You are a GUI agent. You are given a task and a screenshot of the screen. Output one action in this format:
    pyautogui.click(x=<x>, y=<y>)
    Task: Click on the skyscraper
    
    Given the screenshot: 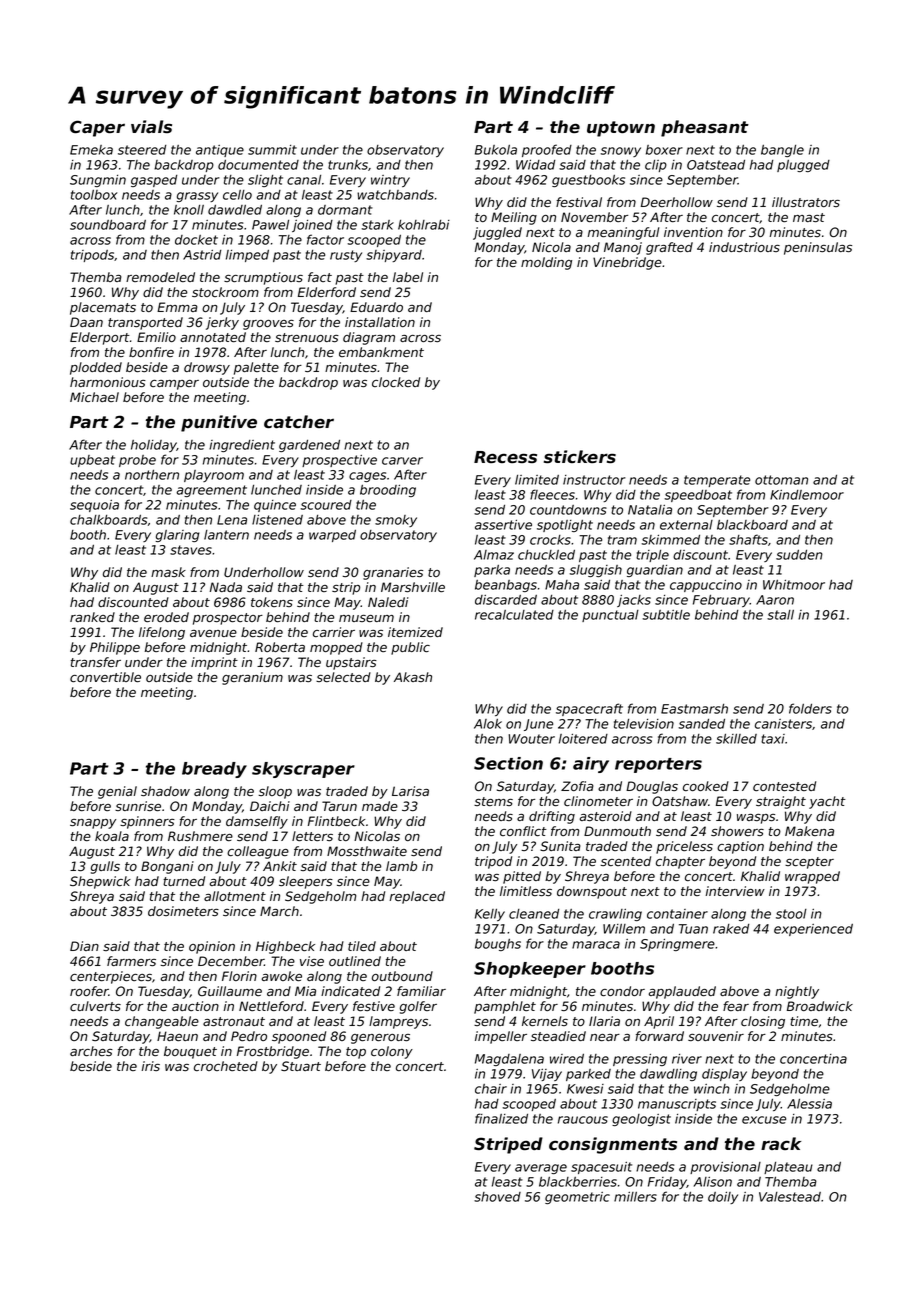 What is the action you would take?
    pyautogui.click(x=303, y=770)
